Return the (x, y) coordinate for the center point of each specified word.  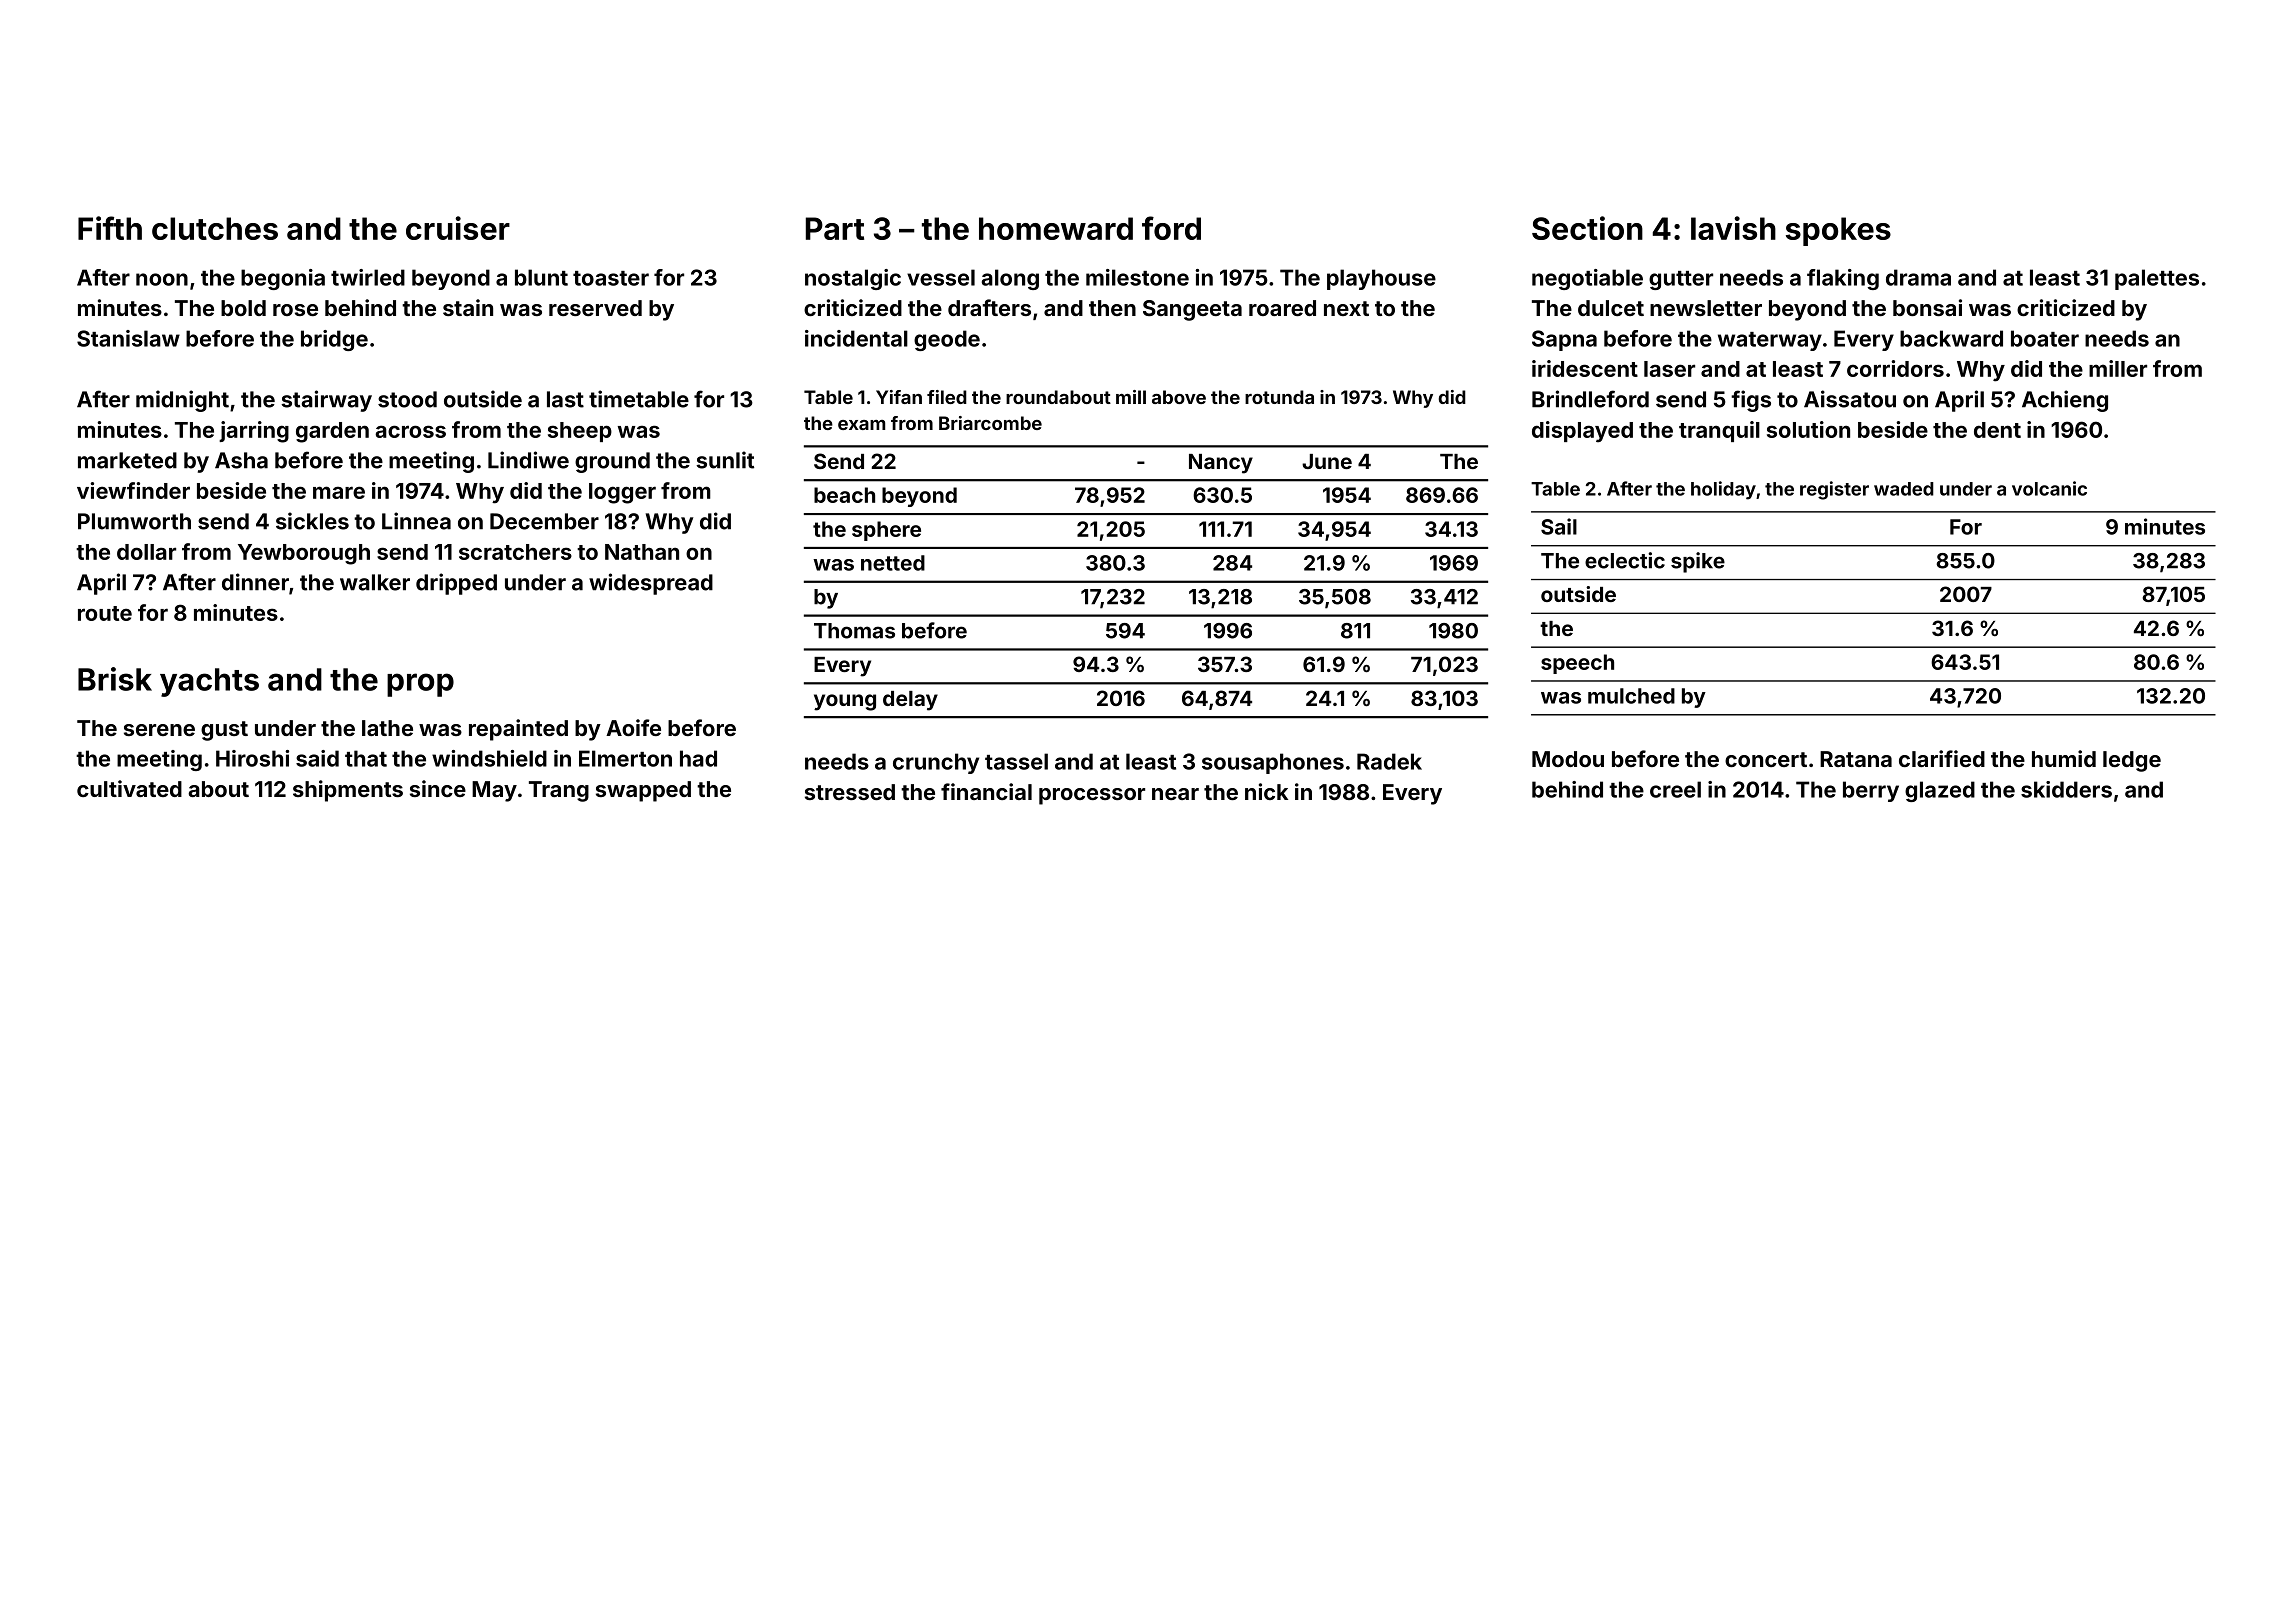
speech (1577, 664)
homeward (1056, 228)
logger (622, 493)
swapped (643, 791)
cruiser (458, 228)
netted (893, 563)
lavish (1733, 228)
